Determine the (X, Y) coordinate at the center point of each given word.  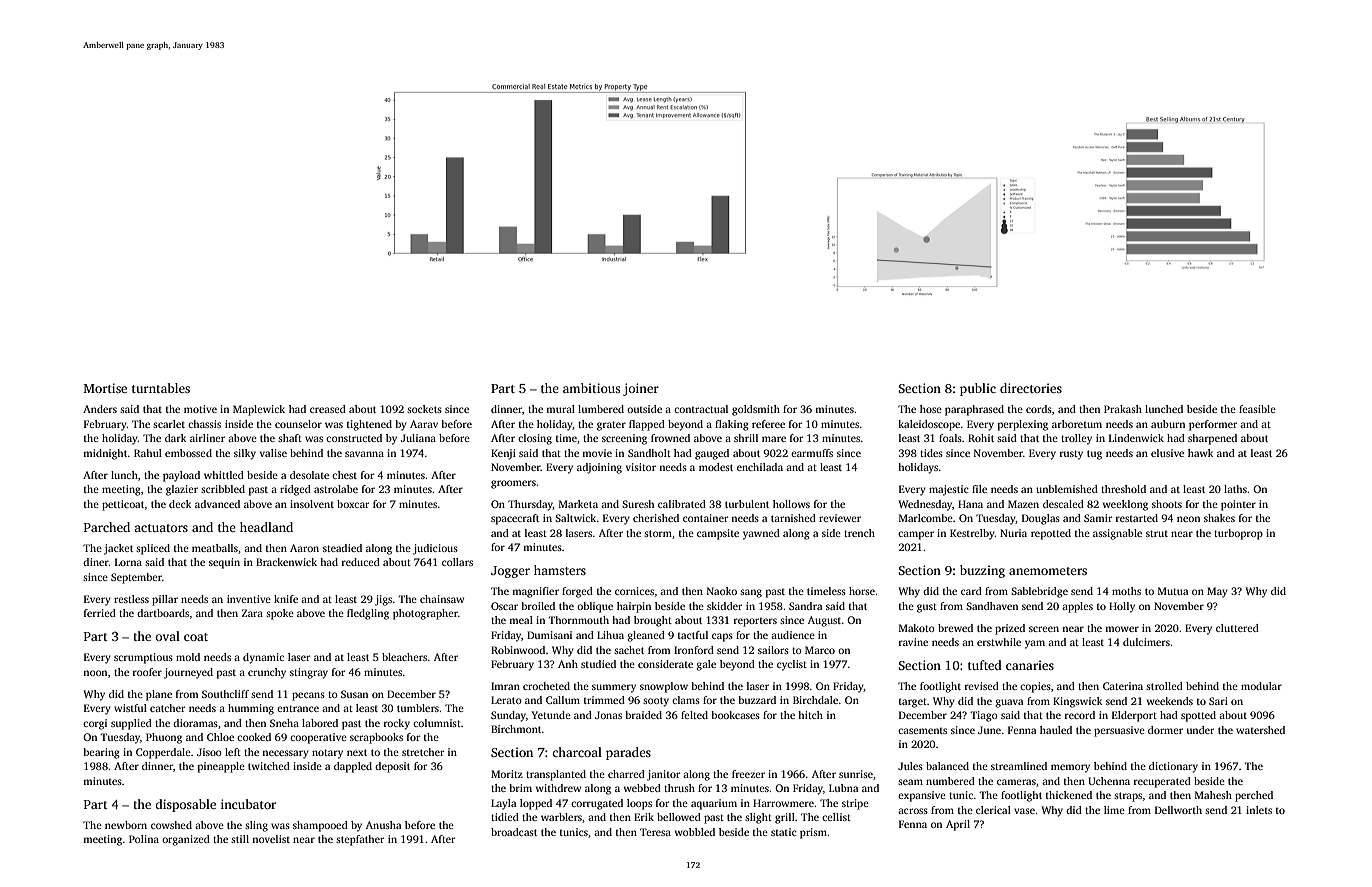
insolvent (312, 504)
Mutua (1173, 591)
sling (256, 826)
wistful (130, 708)
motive (200, 409)
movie (597, 453)
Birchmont (516, 729)
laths (1235, 489)
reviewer (840, 518)
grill (785, 818)
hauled (1056, 730)
